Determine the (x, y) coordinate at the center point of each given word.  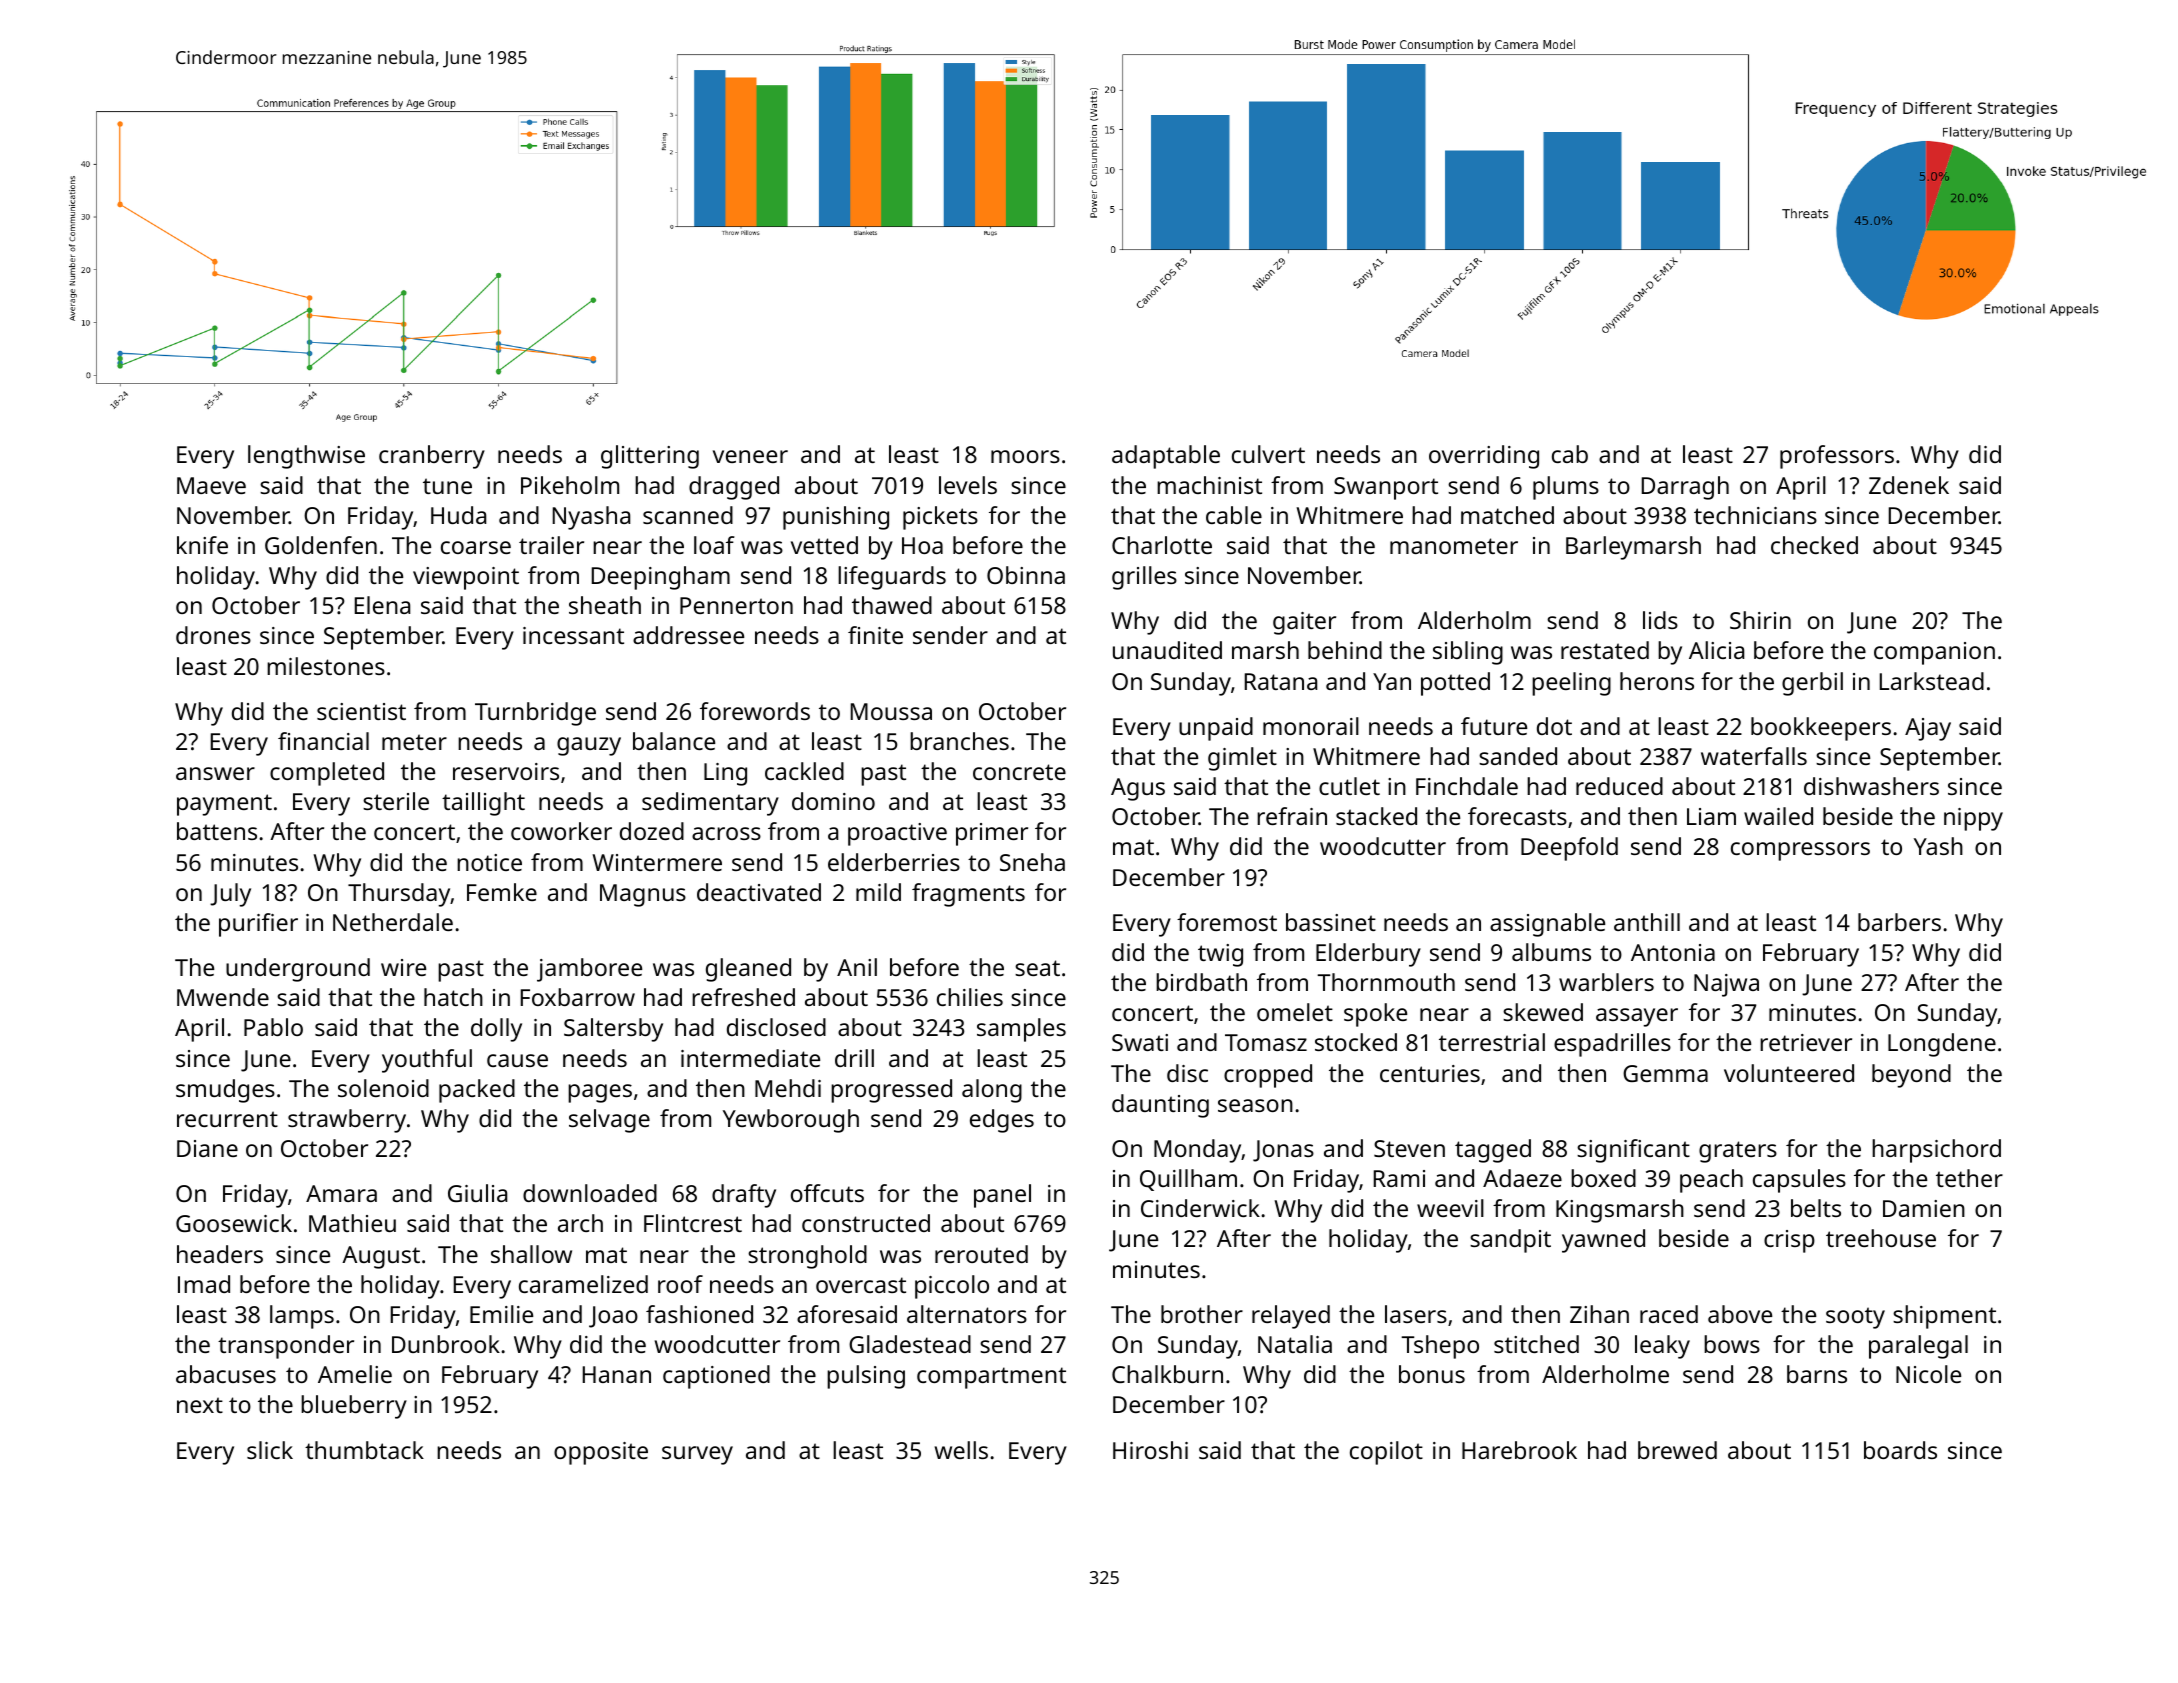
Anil (857, 967)
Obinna (1026, 575)
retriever (1806, 1042)
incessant (573, 635)
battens (217, 831)
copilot (1386, 1453)
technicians (1755, 515)
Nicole (1928, 1374)
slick (270, 1450)
